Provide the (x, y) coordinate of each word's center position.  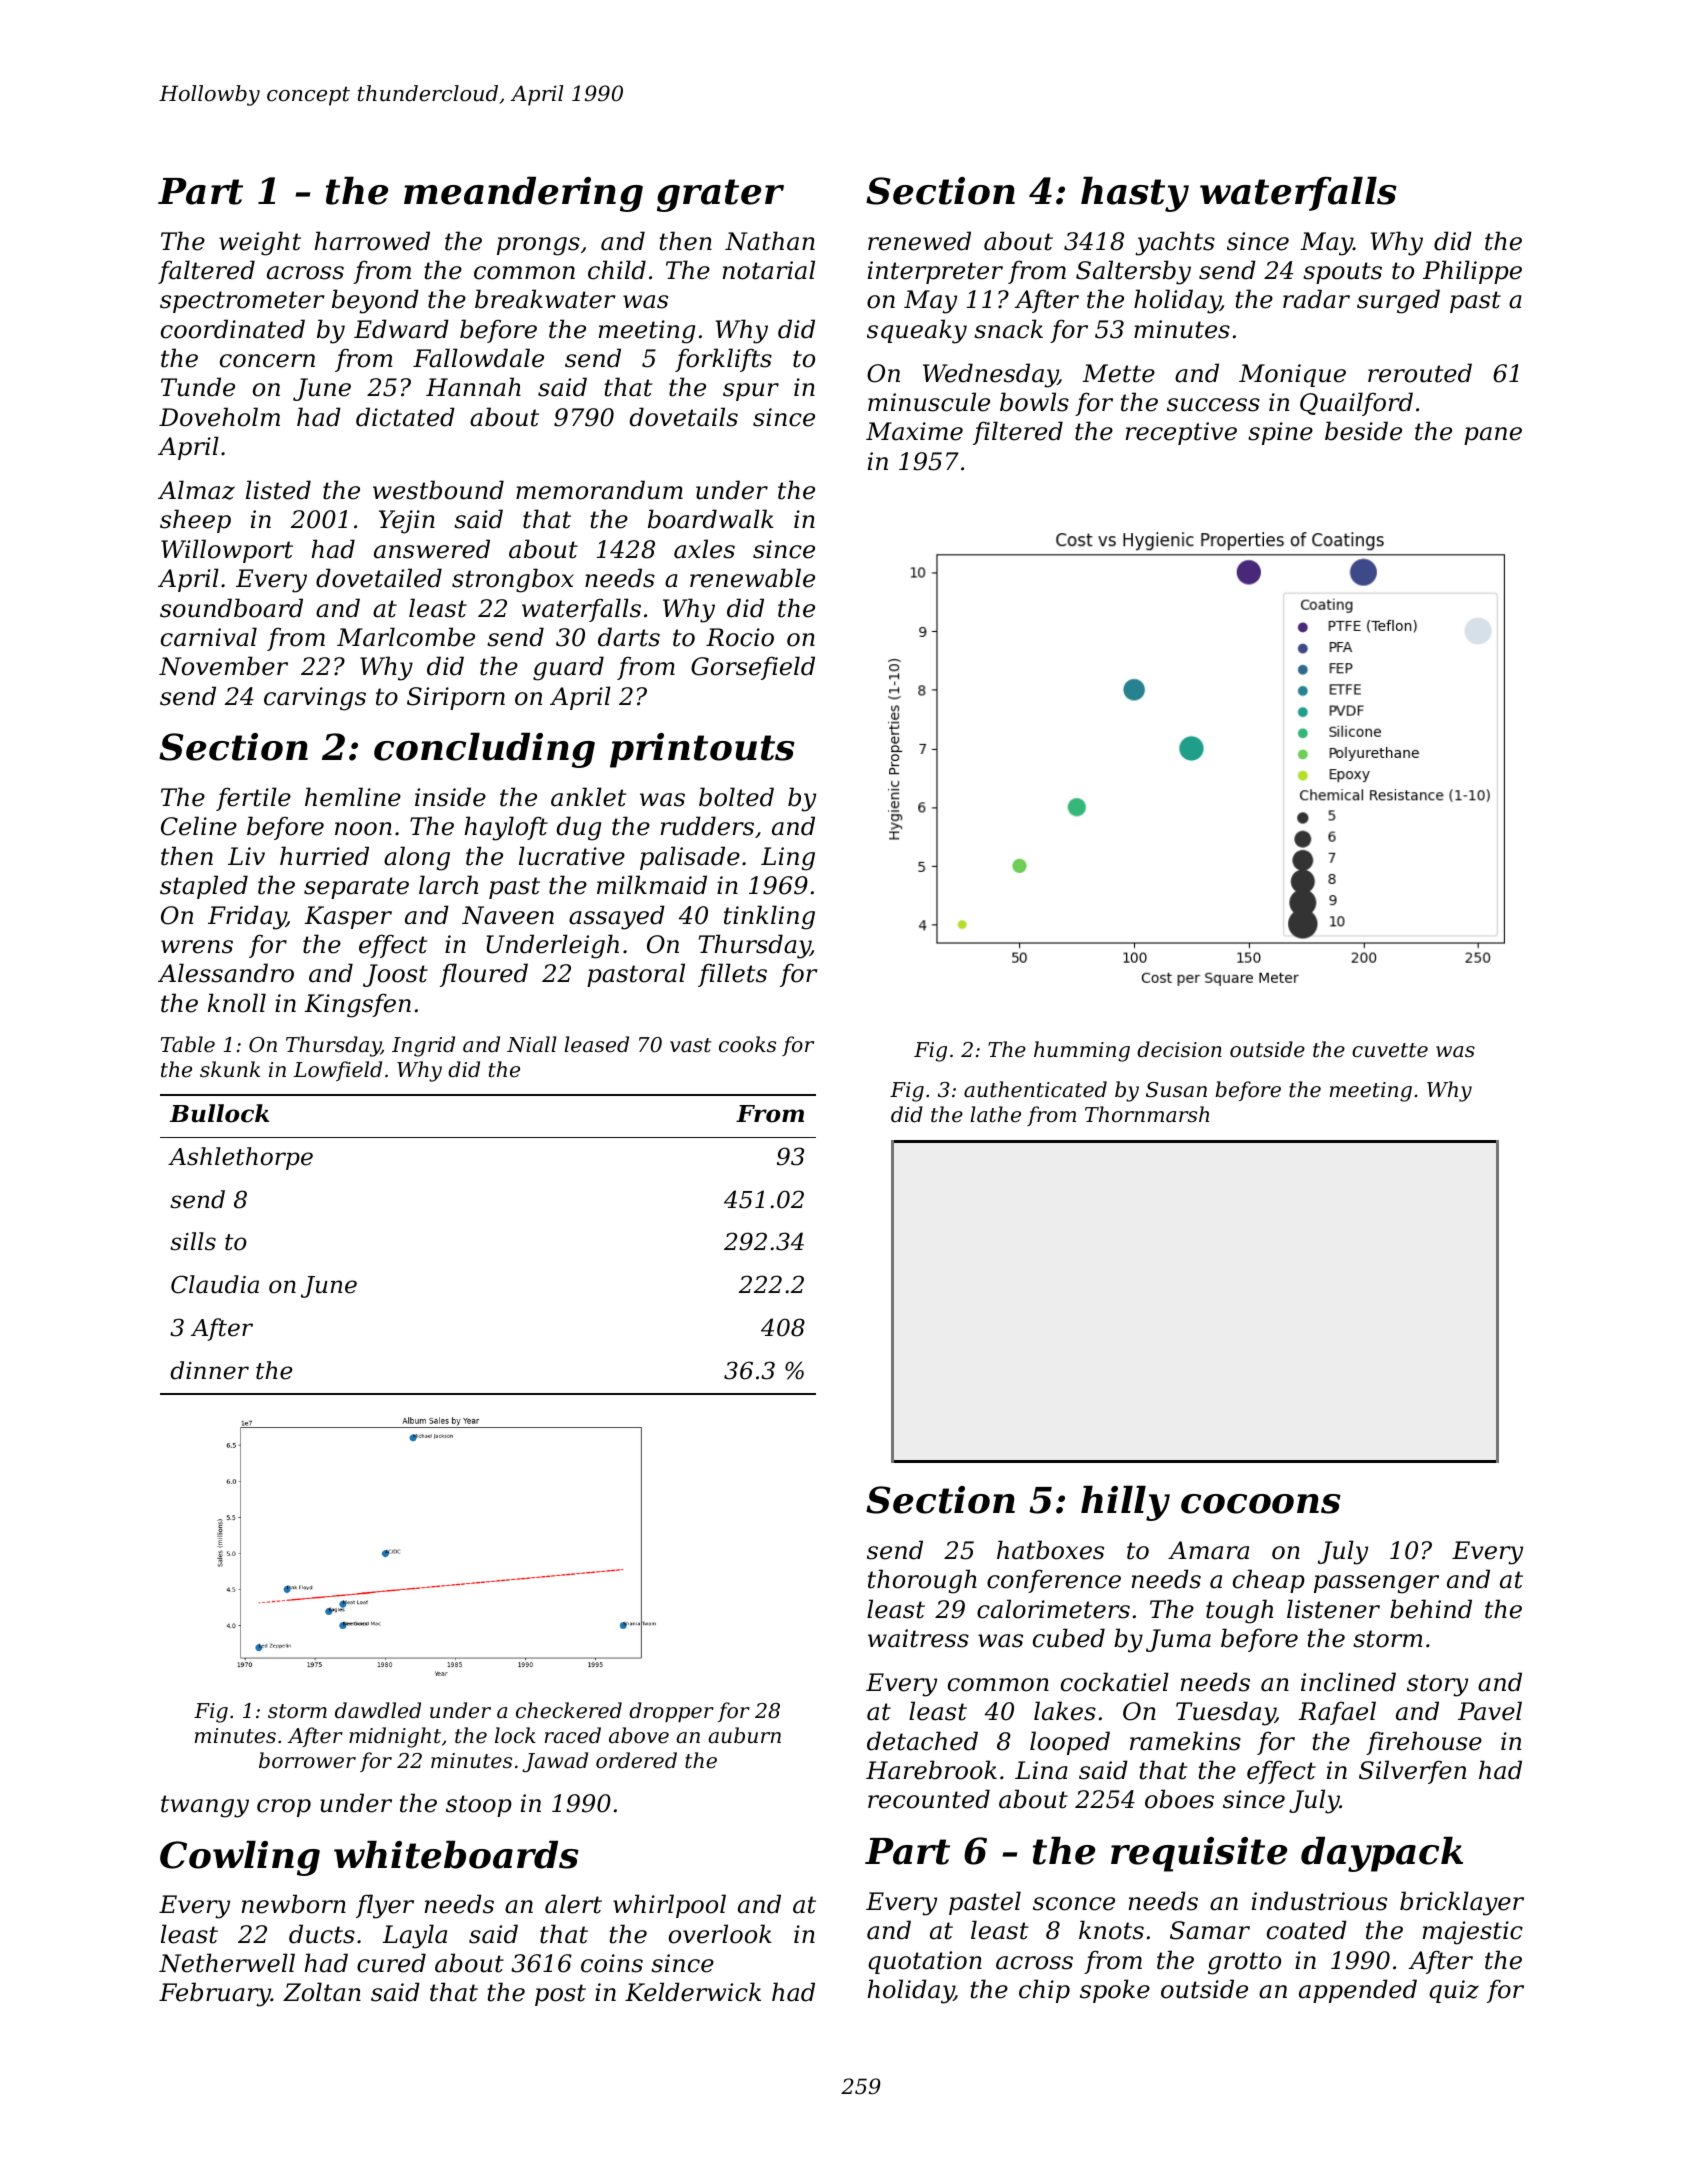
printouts (702, 750)
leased (596, 1044)
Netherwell (227, 1963)
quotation (925, 1962)
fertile (253, 799)
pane (1493, 436)
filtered (1018, 433)
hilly (1125, 1503)
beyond (375, 301)
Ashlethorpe (240, 1158)
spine (1280, 433)
